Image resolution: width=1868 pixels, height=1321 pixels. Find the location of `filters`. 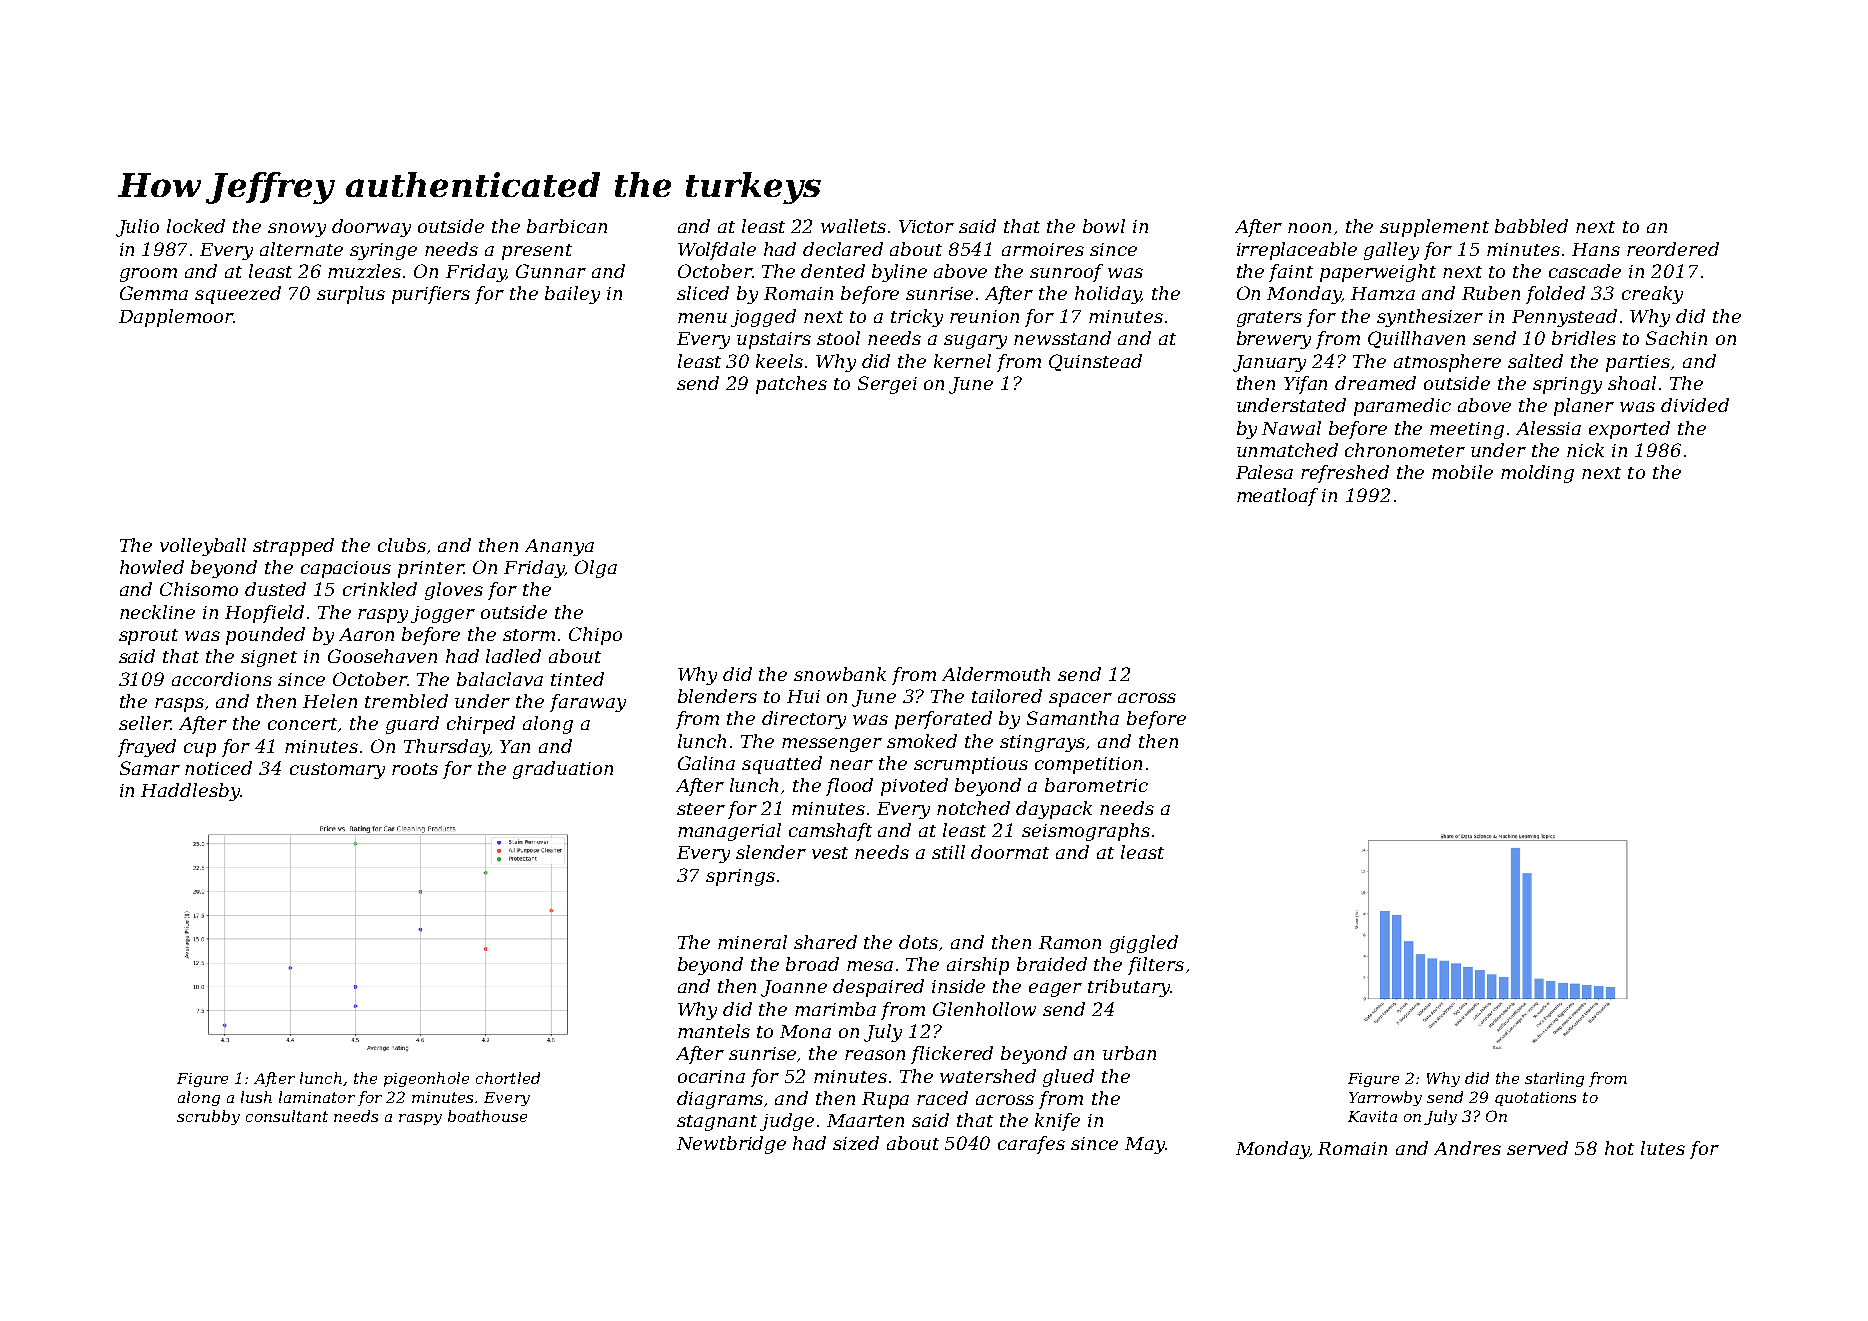

filters is located at coordinates (1156, 966).
